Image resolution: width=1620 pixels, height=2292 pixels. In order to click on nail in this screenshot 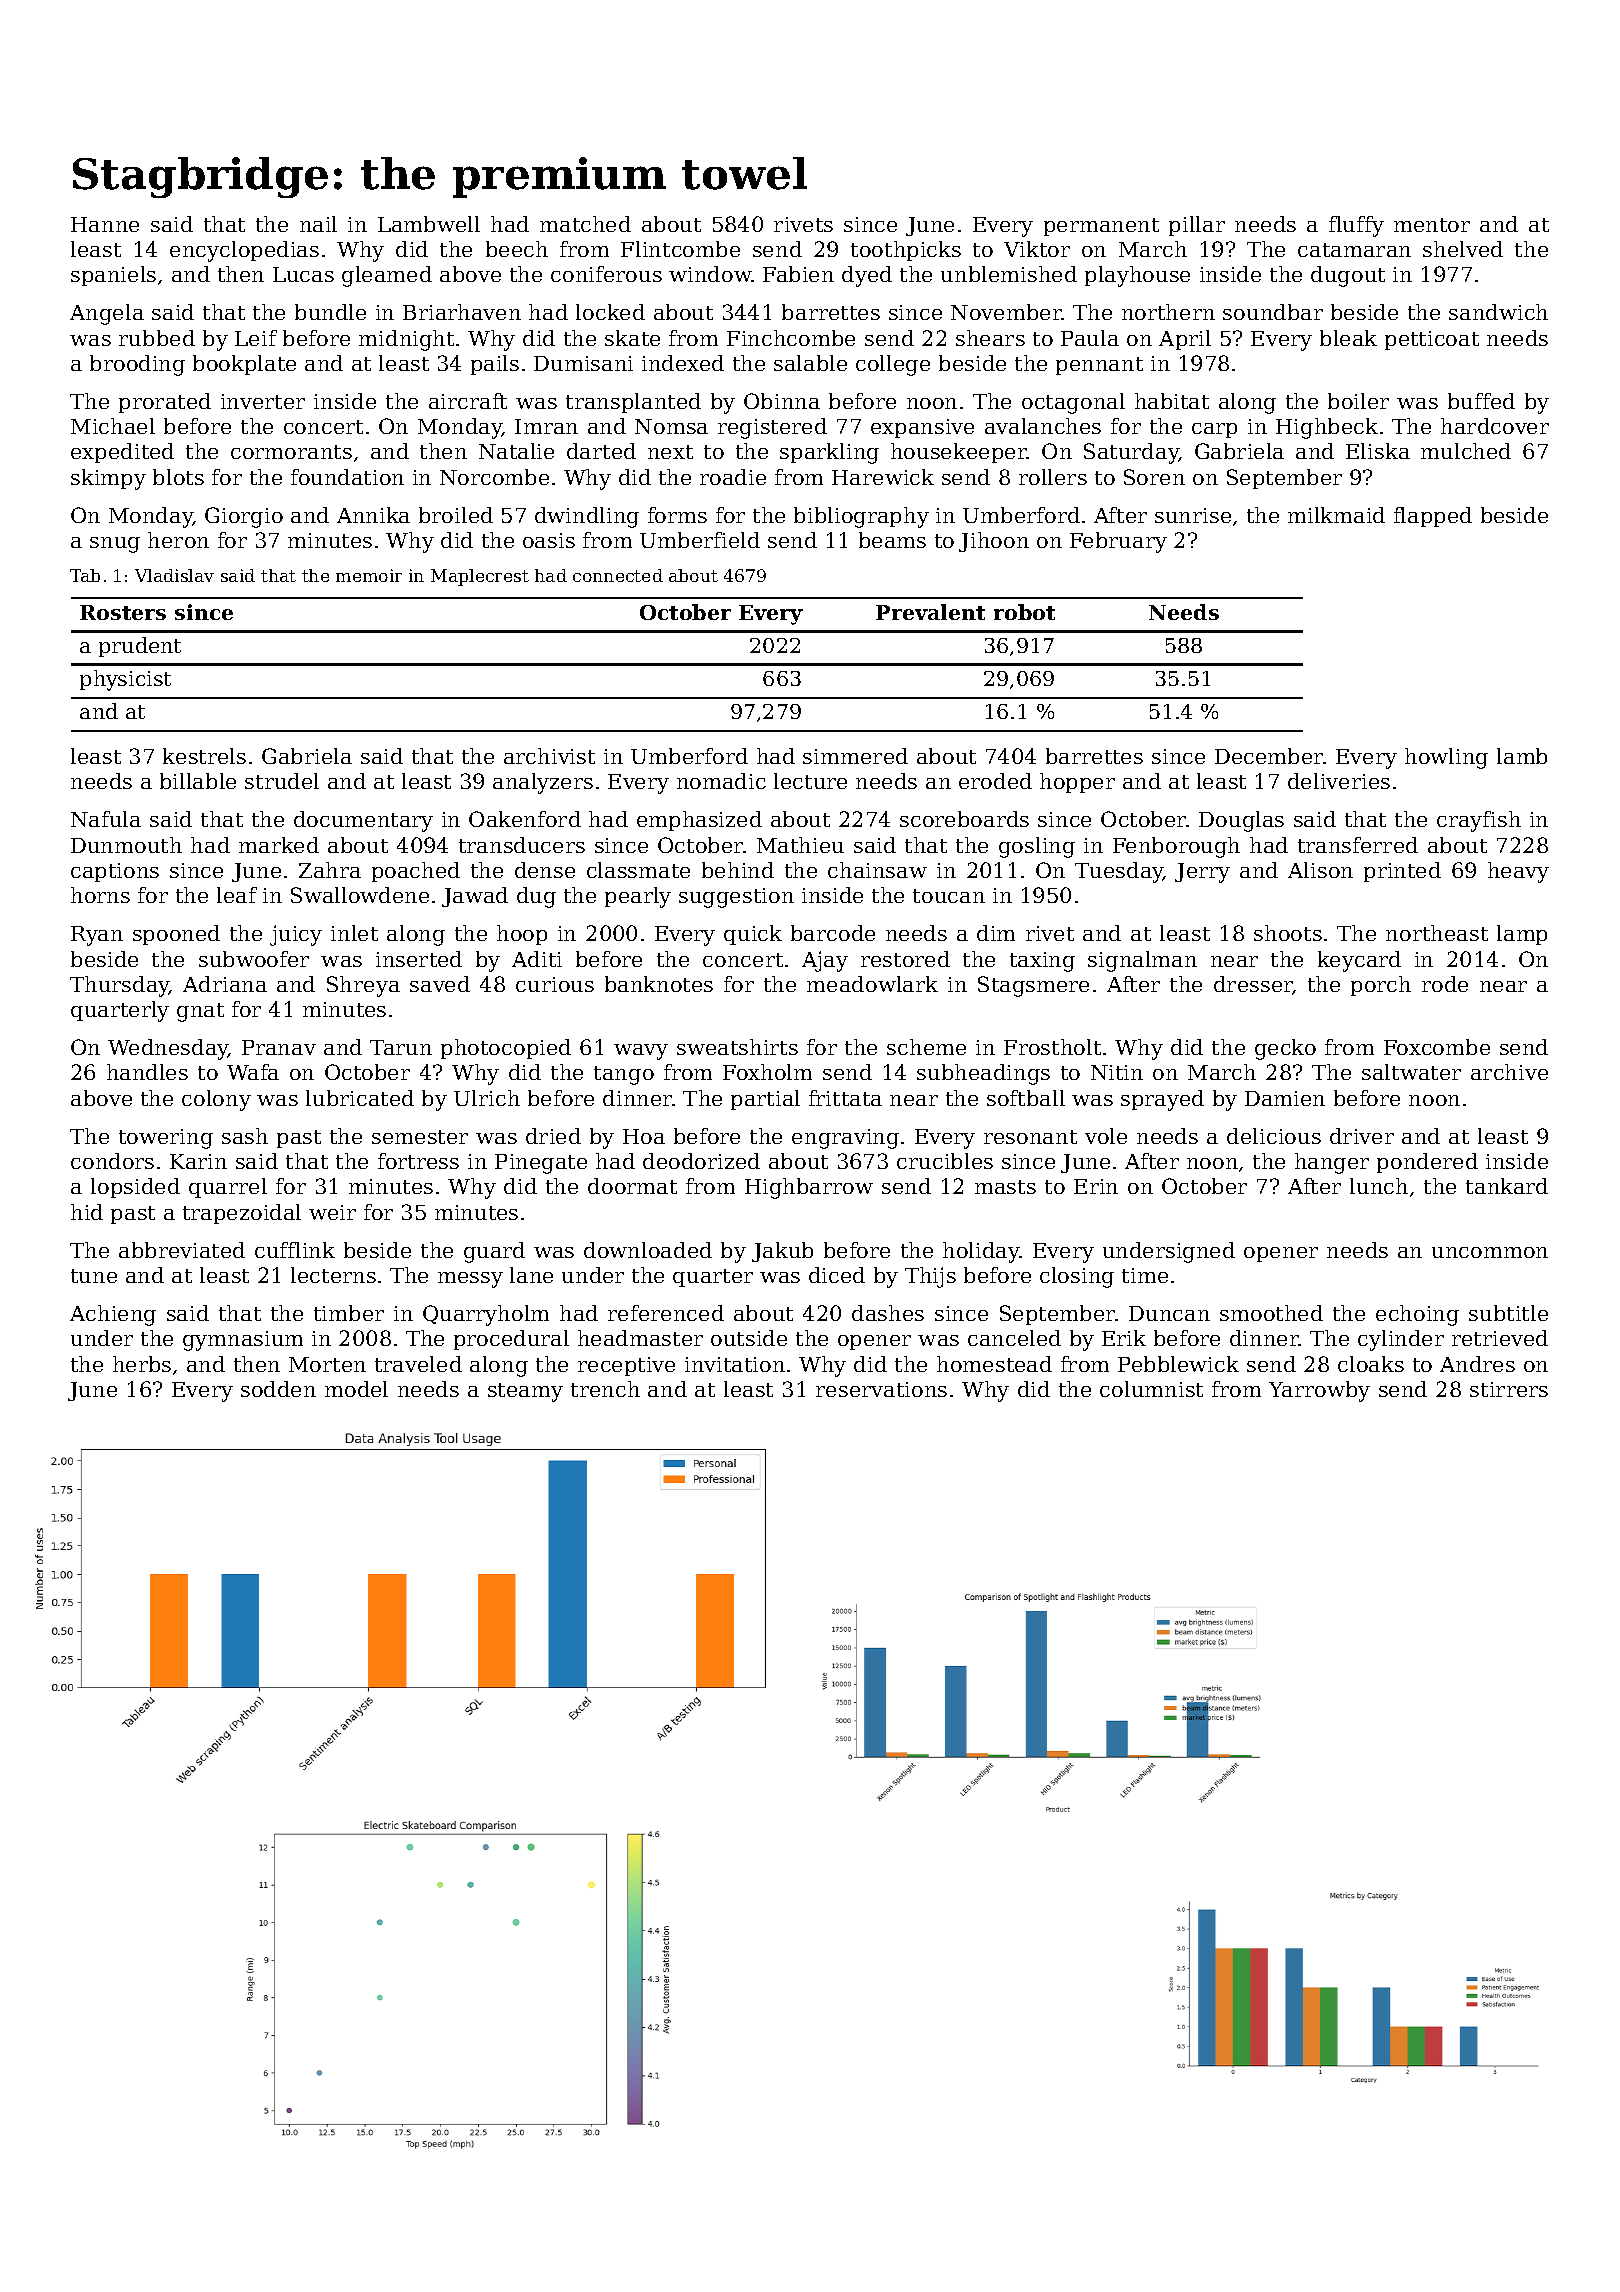, I will do `click(318, 224)`.
